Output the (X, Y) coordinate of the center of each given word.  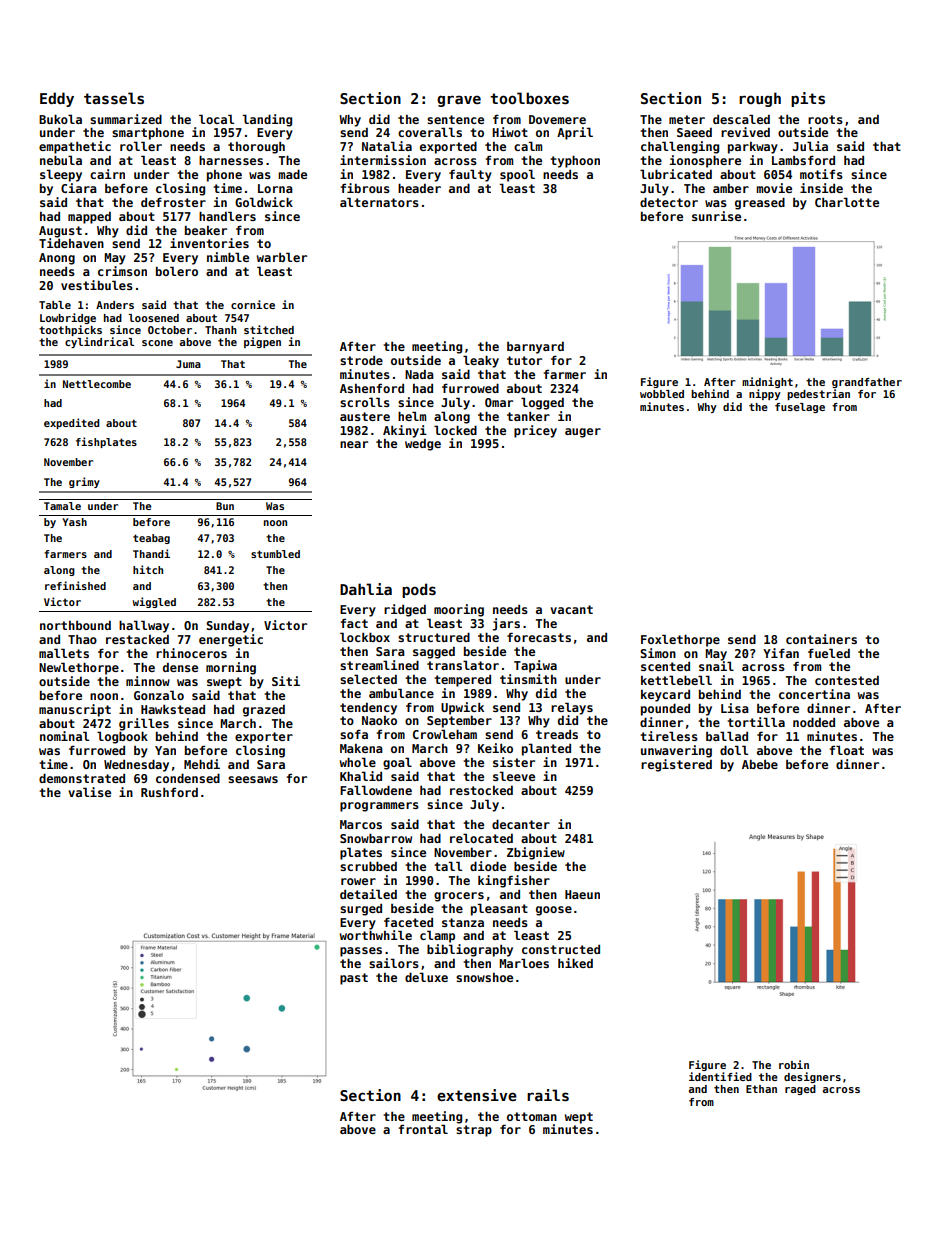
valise (89, 792)
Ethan (761, 1089)
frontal (423, 1129)
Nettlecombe (97, 384)
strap (474, 1131)
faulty (470, 175)
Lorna (275, 188)
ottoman (532, 1116)
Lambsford (803, 160)
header (419, 188)
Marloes (524, 963)
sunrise (716, 216)
